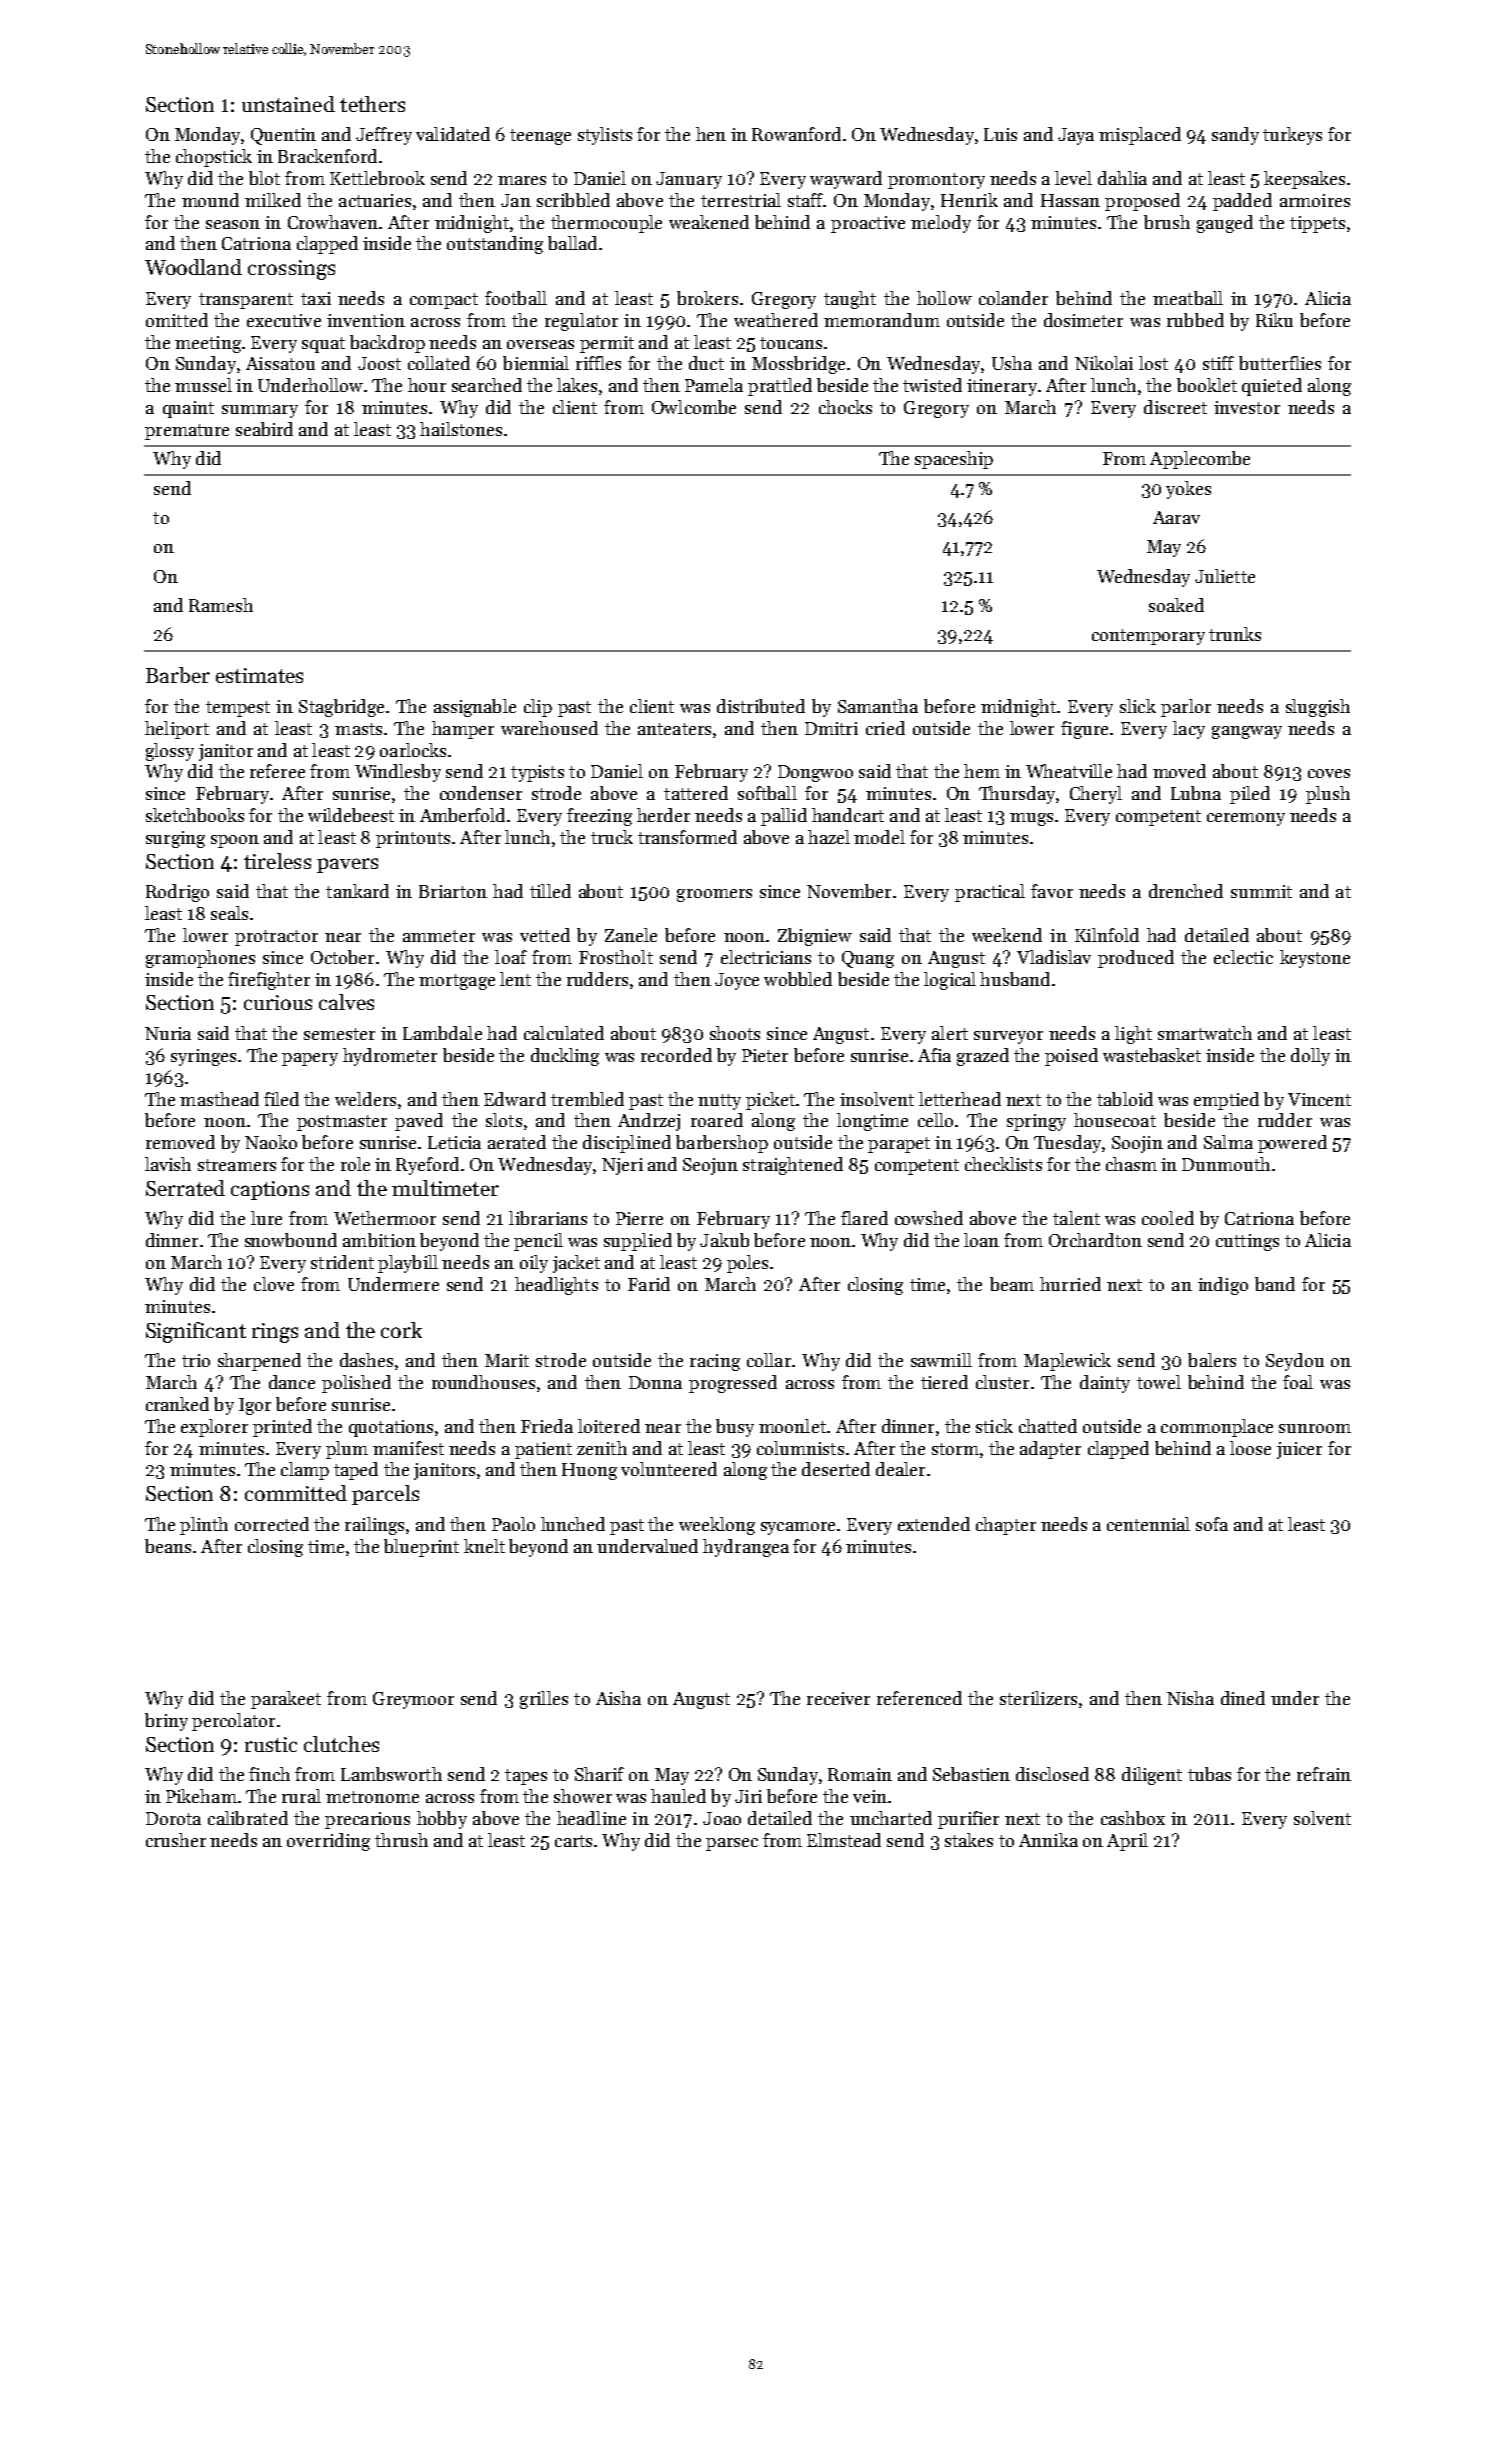  Describe the element at coordinates (792, 1426) in the document. I see `moonlet` at that location.
